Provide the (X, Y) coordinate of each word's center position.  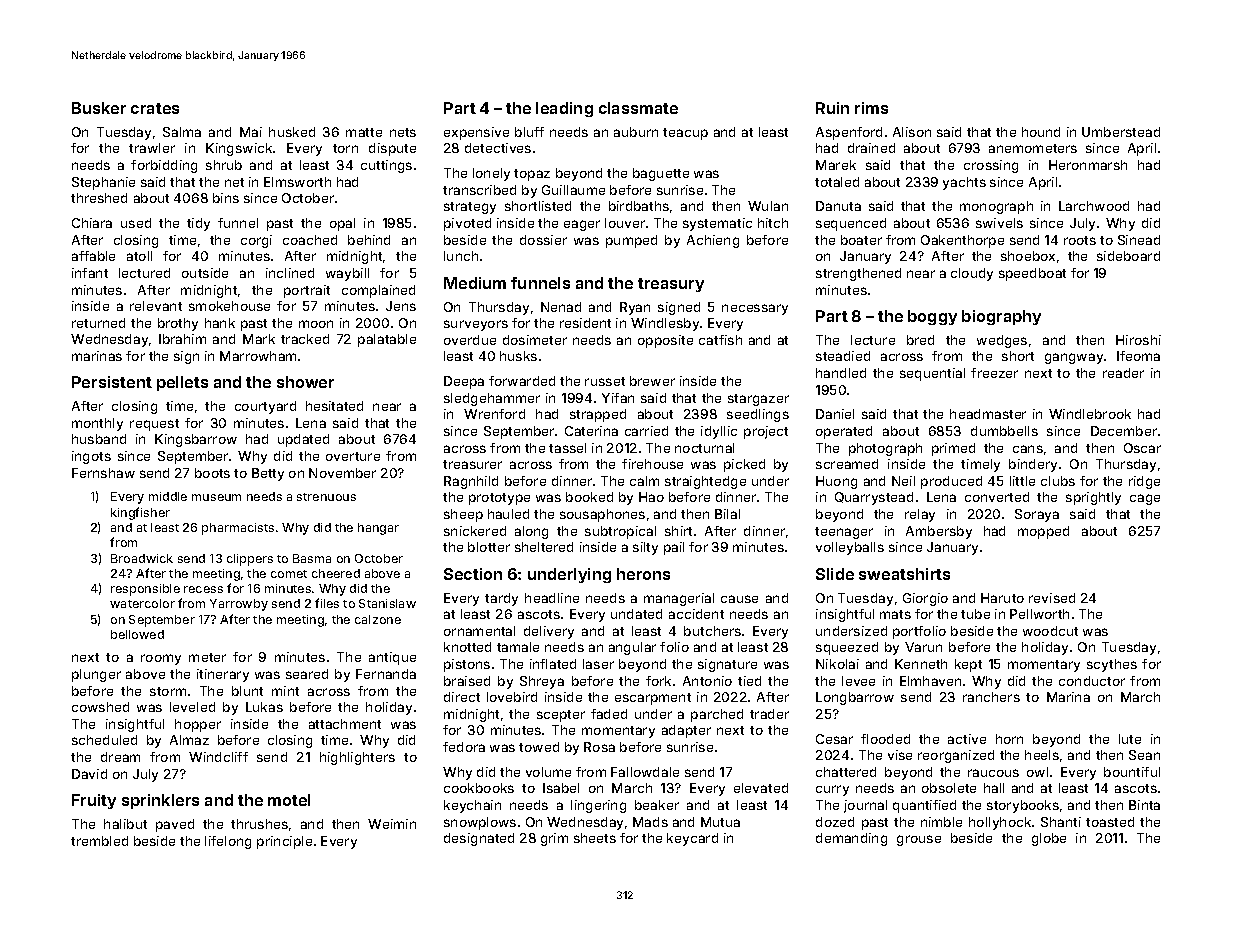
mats (895, 614)
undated (636, 614)
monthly (97, 424)
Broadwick (142, 558)
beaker (657, 805)
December (1124, 431)
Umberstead (1121, 132)
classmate (638, 108)
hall (994, 788)
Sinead (1139, 240)
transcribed (479, 190)
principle (284, 842)
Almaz (189, 740)
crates (155, 108)
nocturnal (704, 448)
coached (310, 240)
